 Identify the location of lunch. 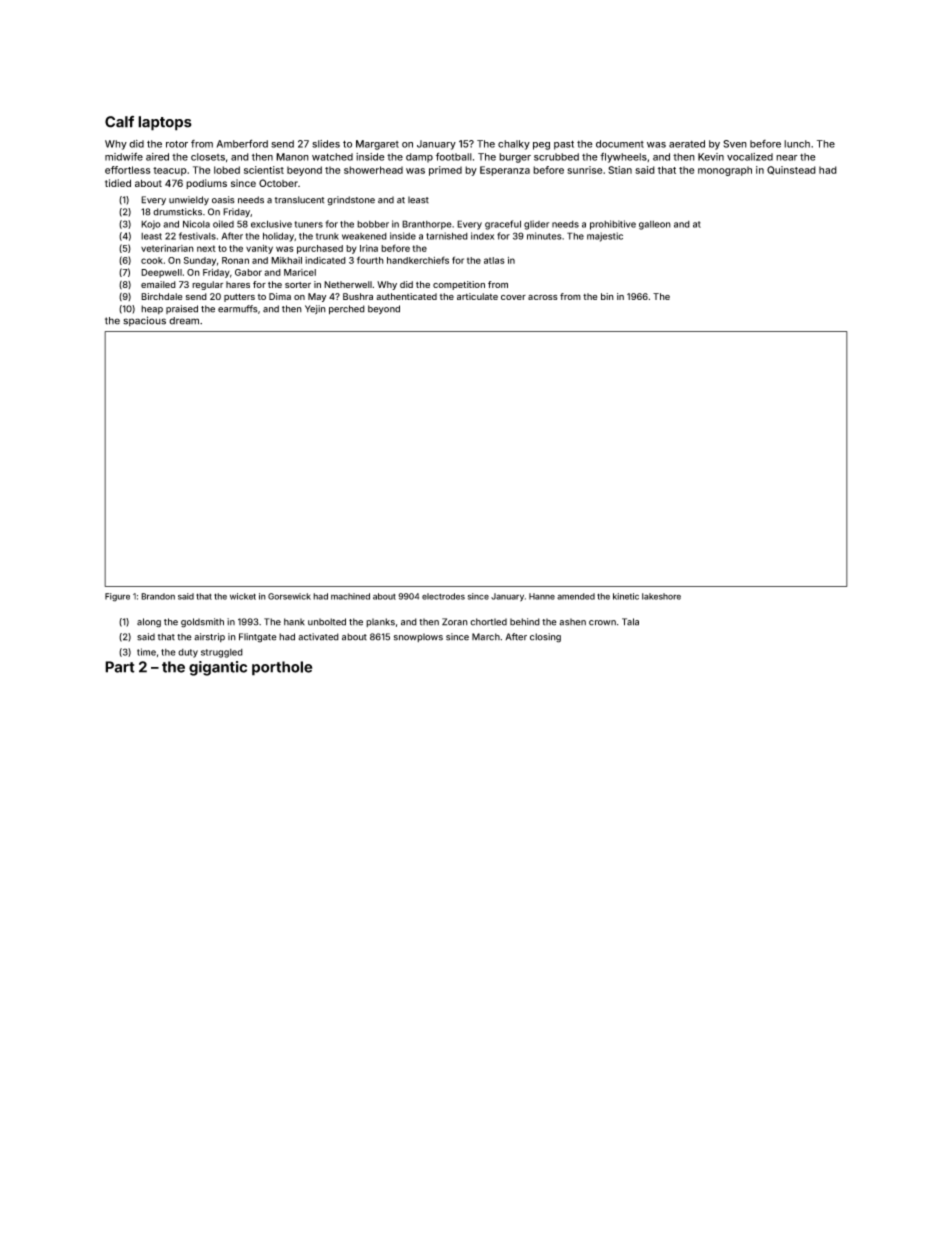
(797, 144).
